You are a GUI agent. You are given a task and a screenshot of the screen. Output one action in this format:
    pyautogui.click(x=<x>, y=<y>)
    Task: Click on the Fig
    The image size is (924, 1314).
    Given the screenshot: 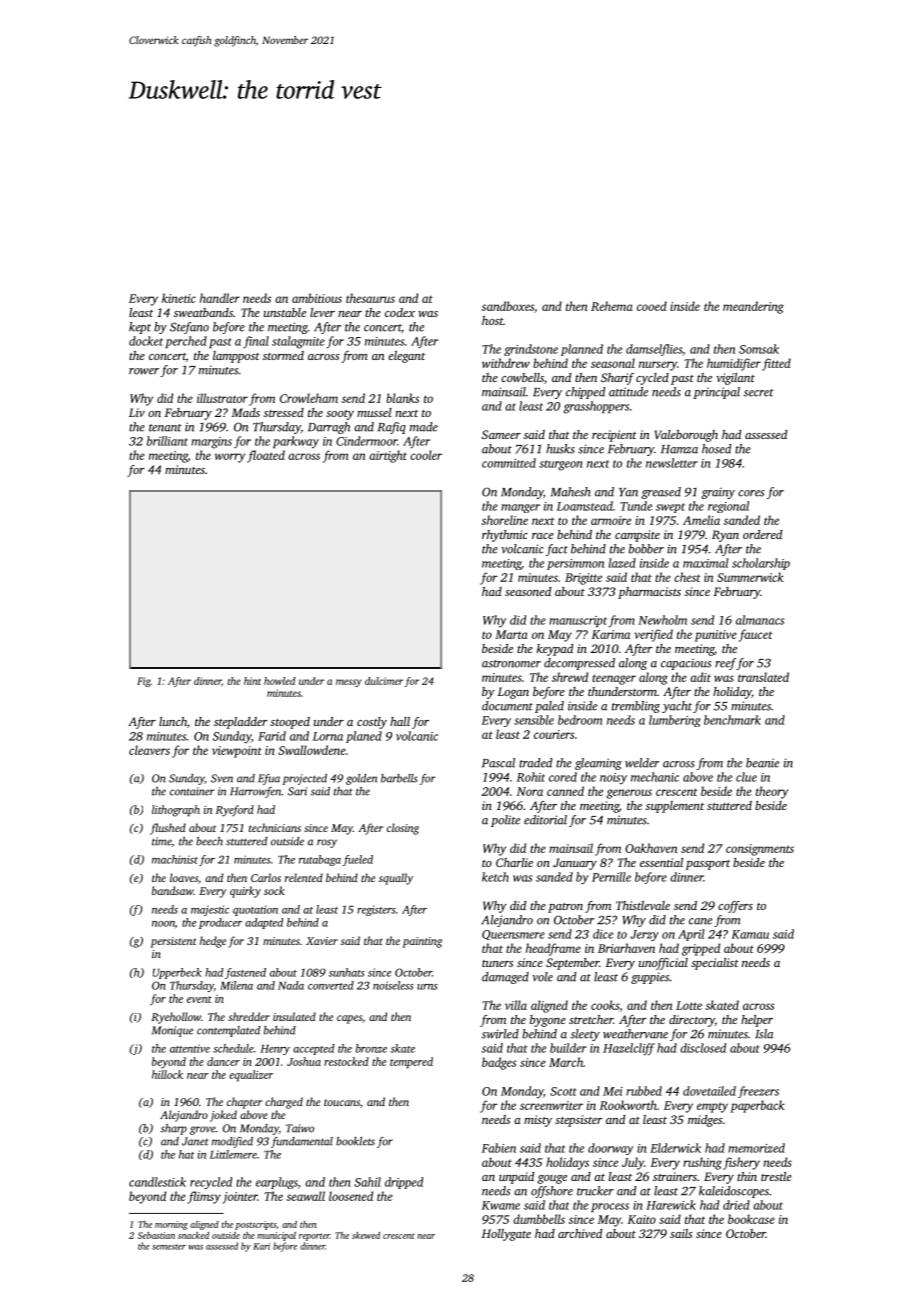 What is the action you would take?
    pyautogui.click(x=144, y=682)
